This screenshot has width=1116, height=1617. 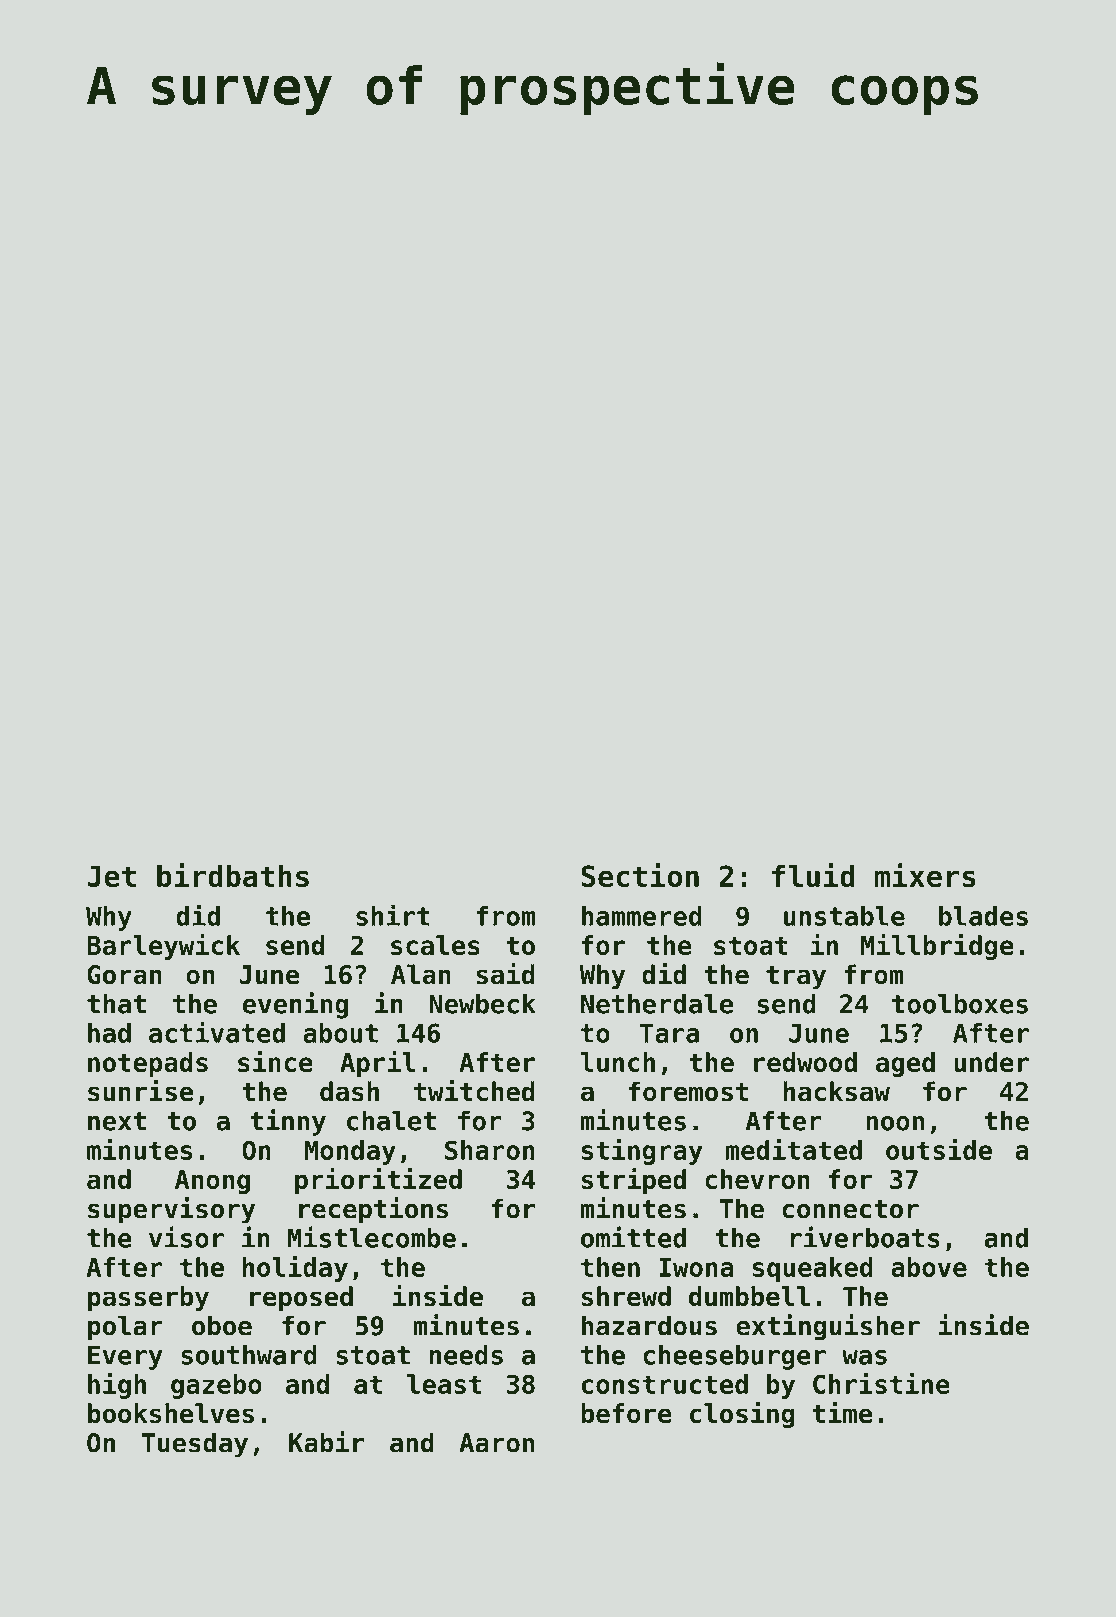 I want to click on Section, so click(x=640, y=875).
